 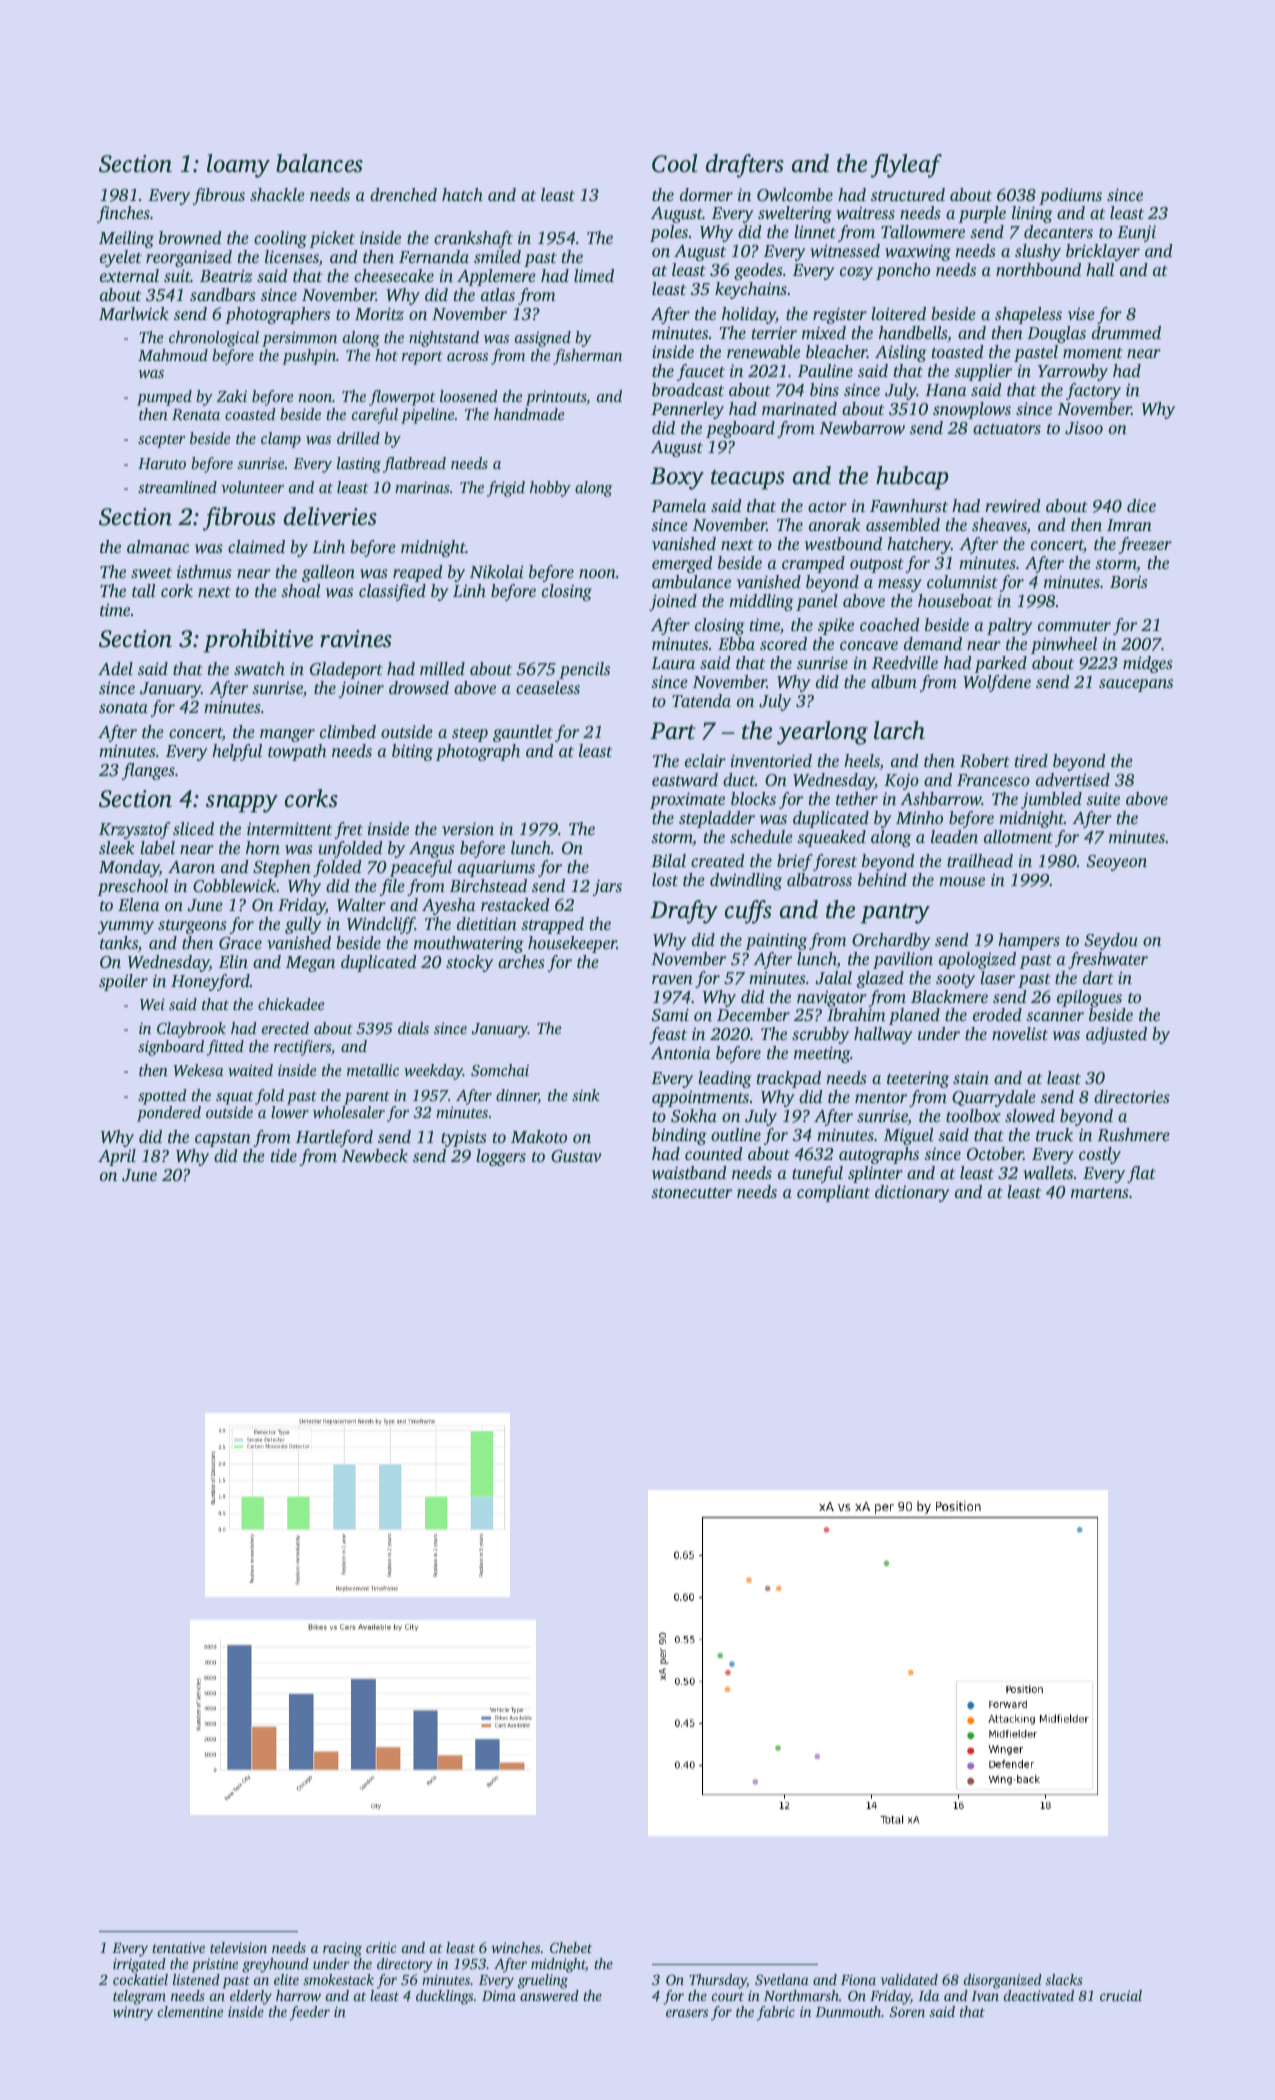 I want to click on finches, so click(x=123, y=214).
